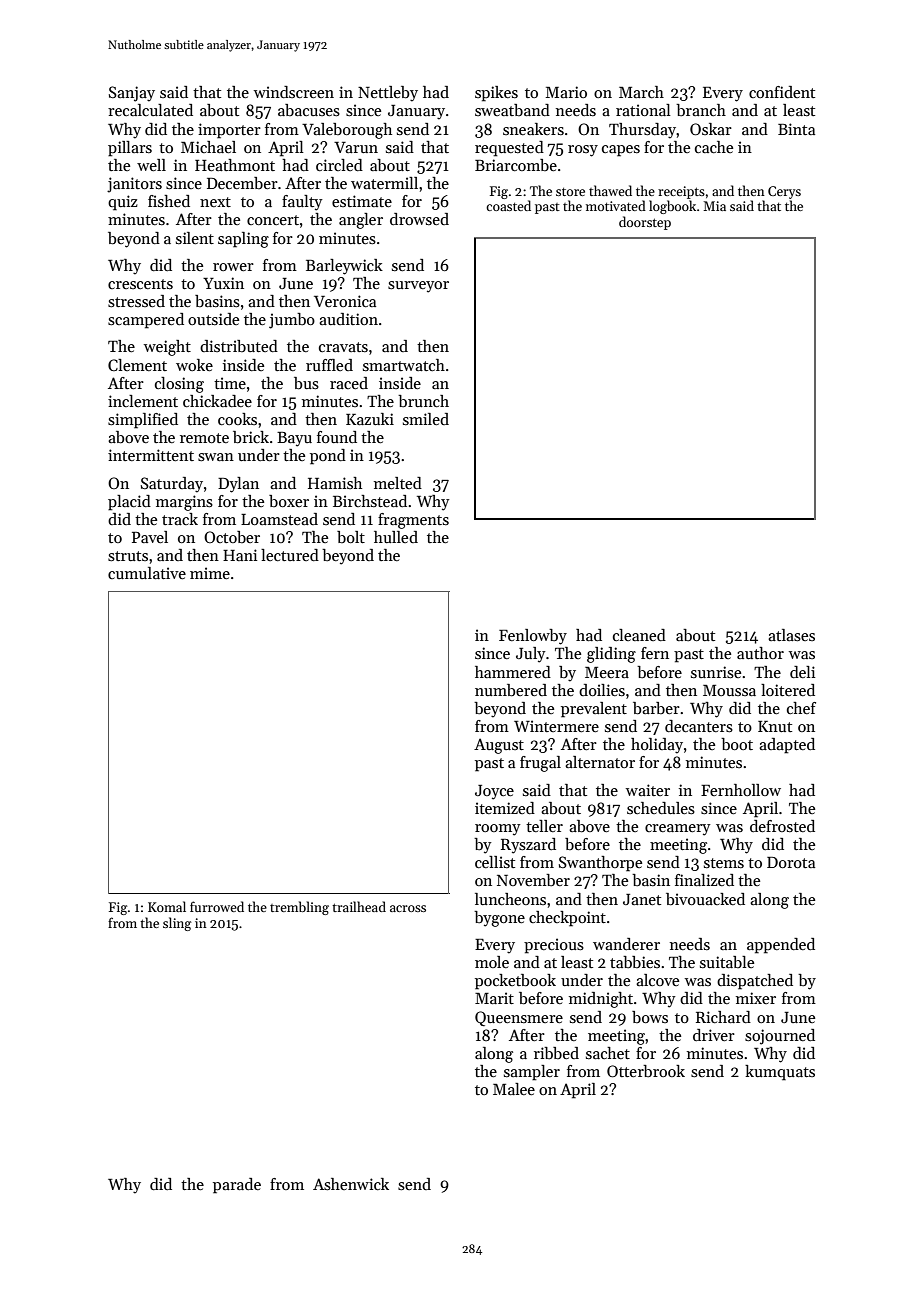  I want to click on chef, so click(801, 708).
